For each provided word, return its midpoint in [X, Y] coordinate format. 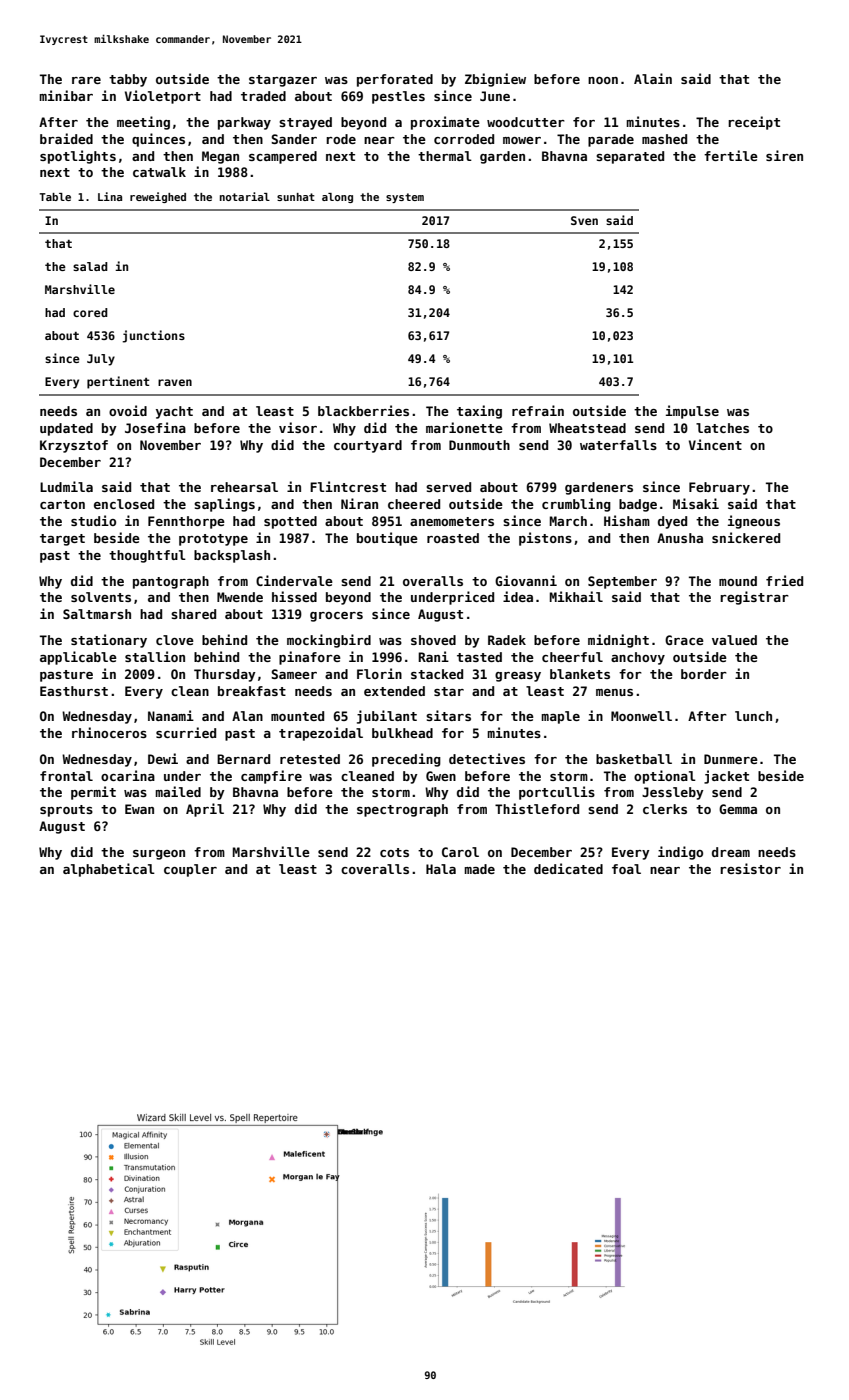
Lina [110, 196]
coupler [190, 870]
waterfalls [618, 445]
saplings [224, 505]
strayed [305, 123]
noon [603, 80]
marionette [464, 427]
